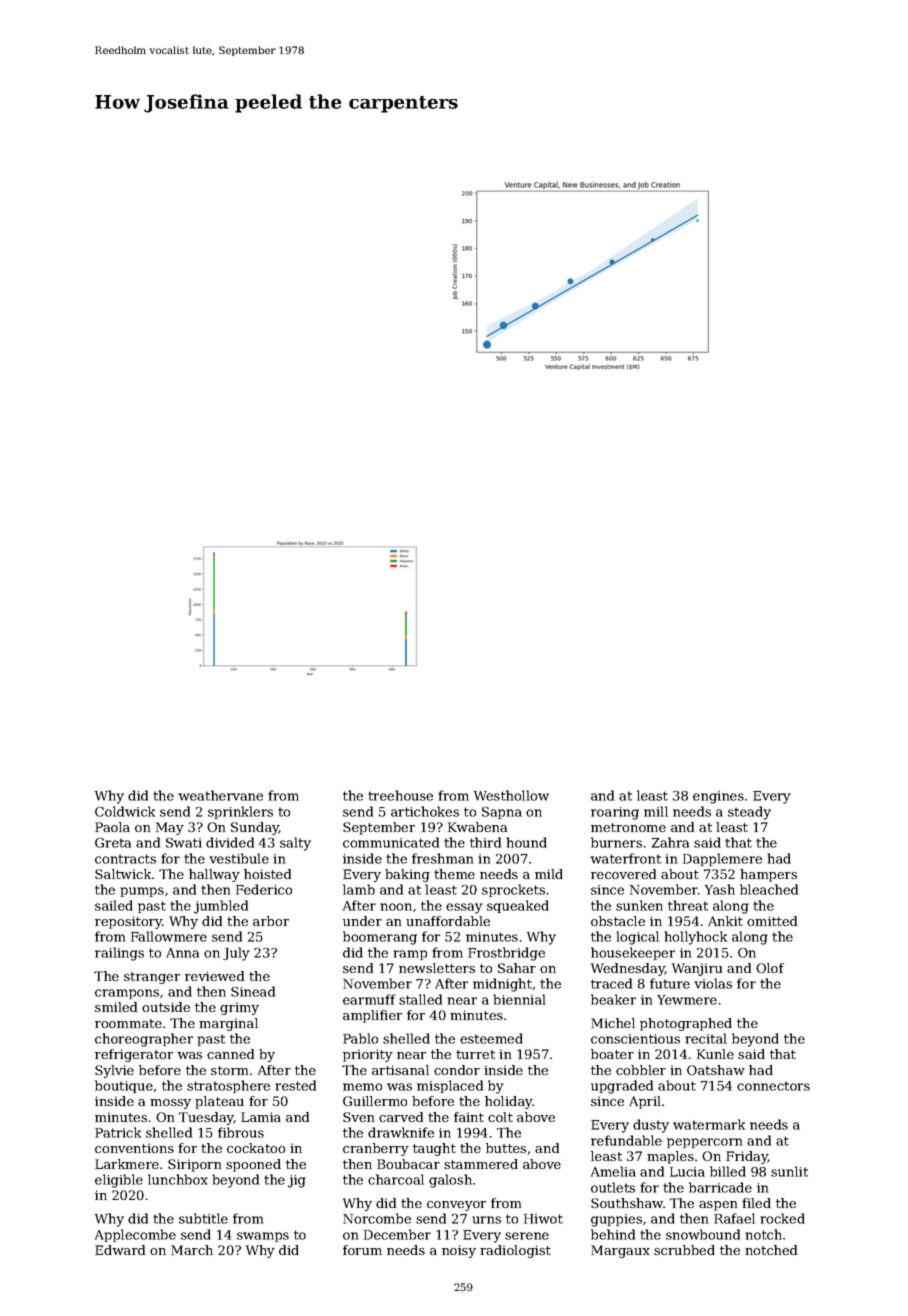 The image size is (908, 1316). I want to click on Boubacar, so click(408, 1164).
